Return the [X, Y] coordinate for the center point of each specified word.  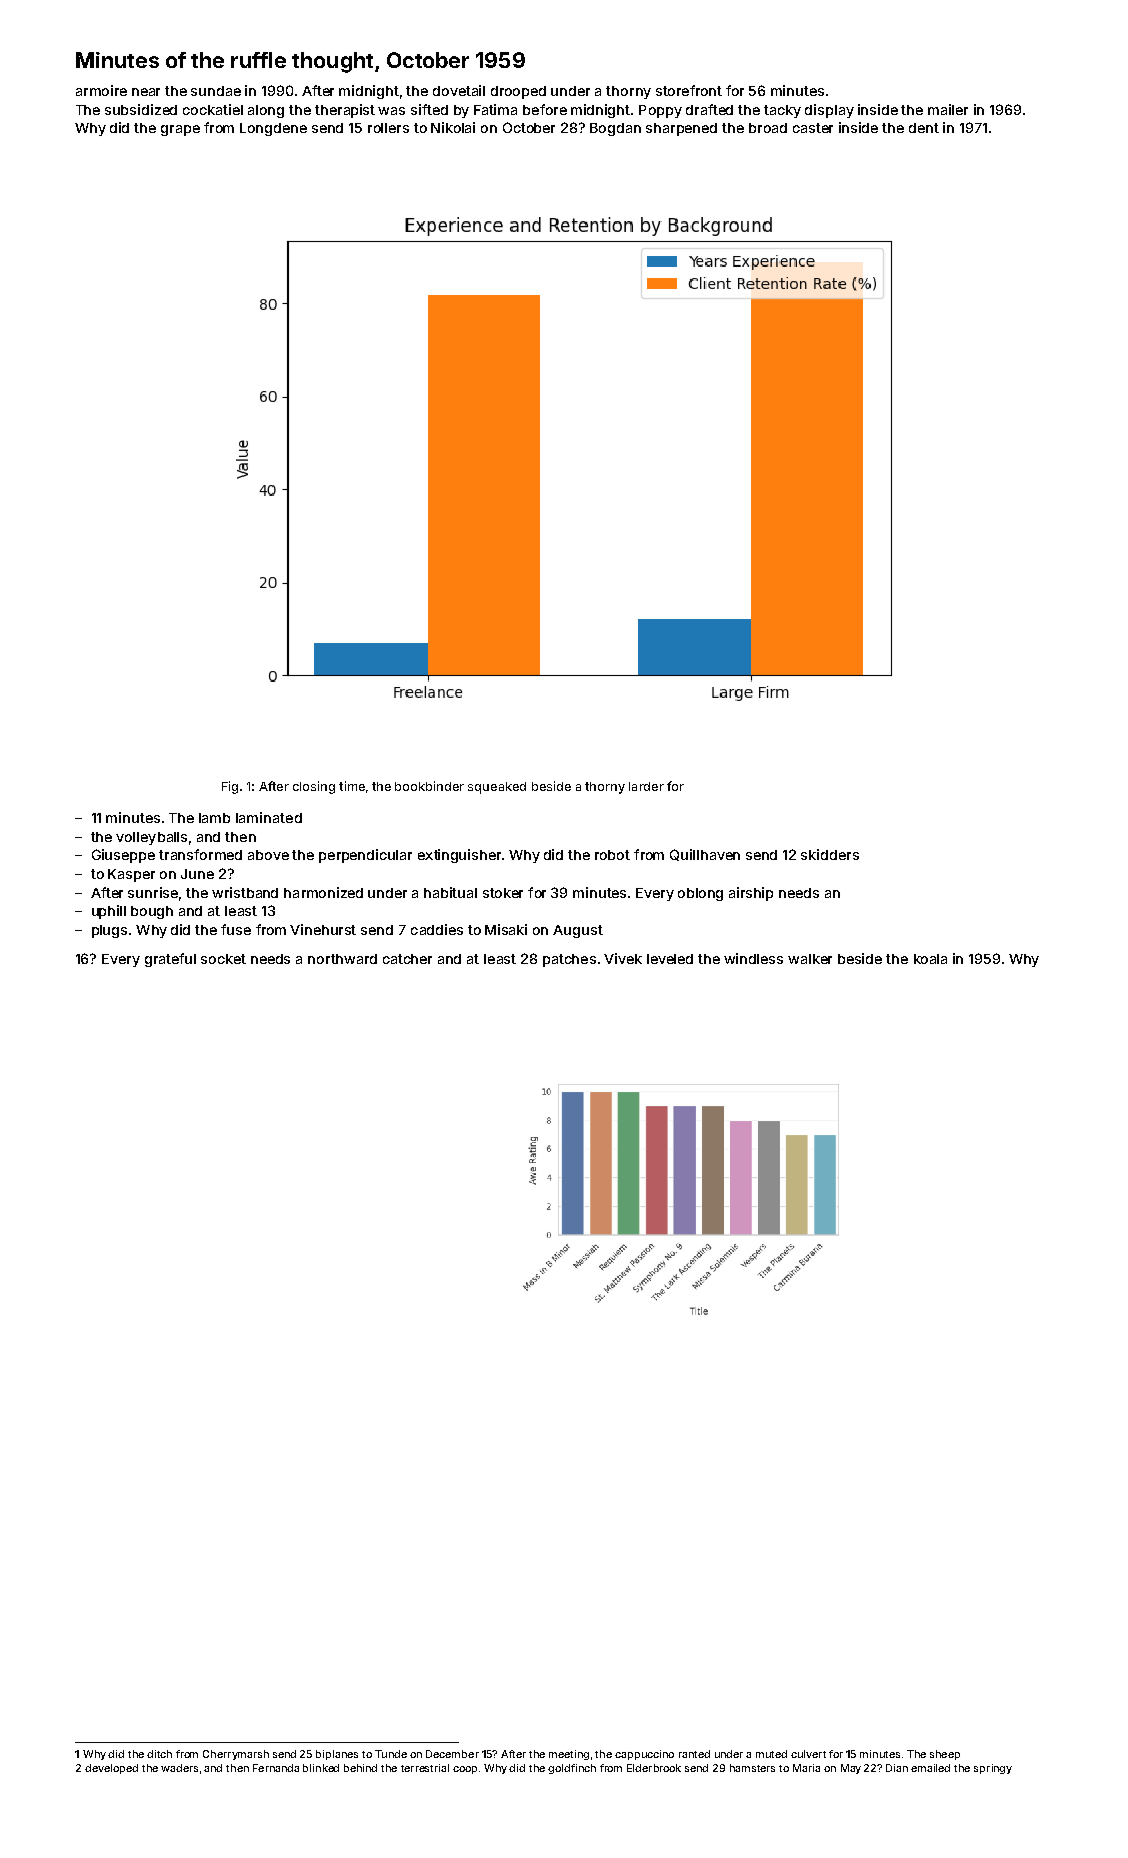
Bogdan [615, 129]
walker [810, 959]
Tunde [391, 1754]
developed [111, 1769]
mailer [948, 109]
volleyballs [151, 838]
